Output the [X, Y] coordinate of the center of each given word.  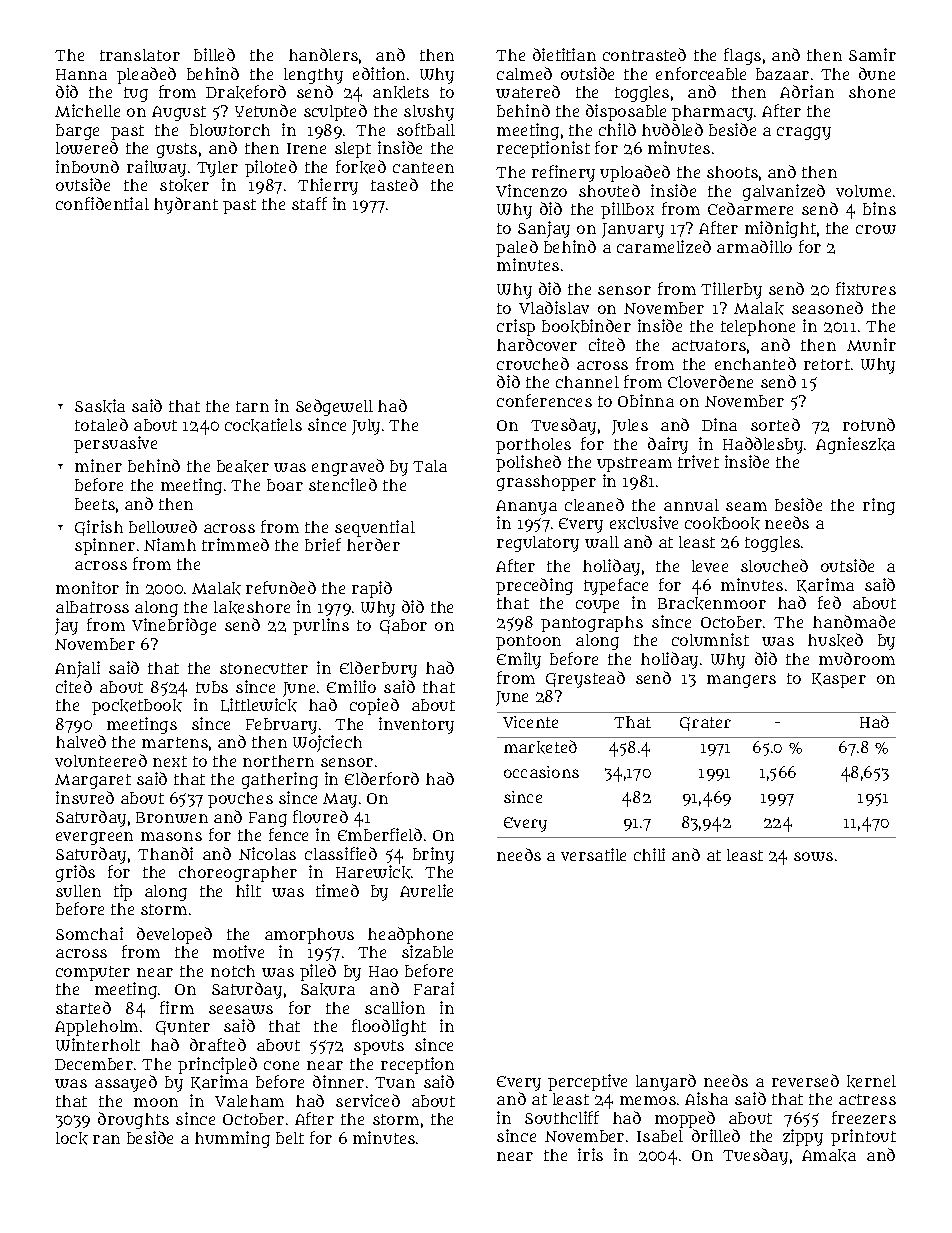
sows [813, 856]
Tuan [395, 1082]
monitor [87, 587]
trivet [698, 461]
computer [93, 973]
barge [77, 132]
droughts [133, 1120]
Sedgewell [334, 407]
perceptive [587, 1082]
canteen [423, 167]
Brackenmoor [712, 603]
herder [373, 544]
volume [863, 191]
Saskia [100, 406]
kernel [871, 1081]
